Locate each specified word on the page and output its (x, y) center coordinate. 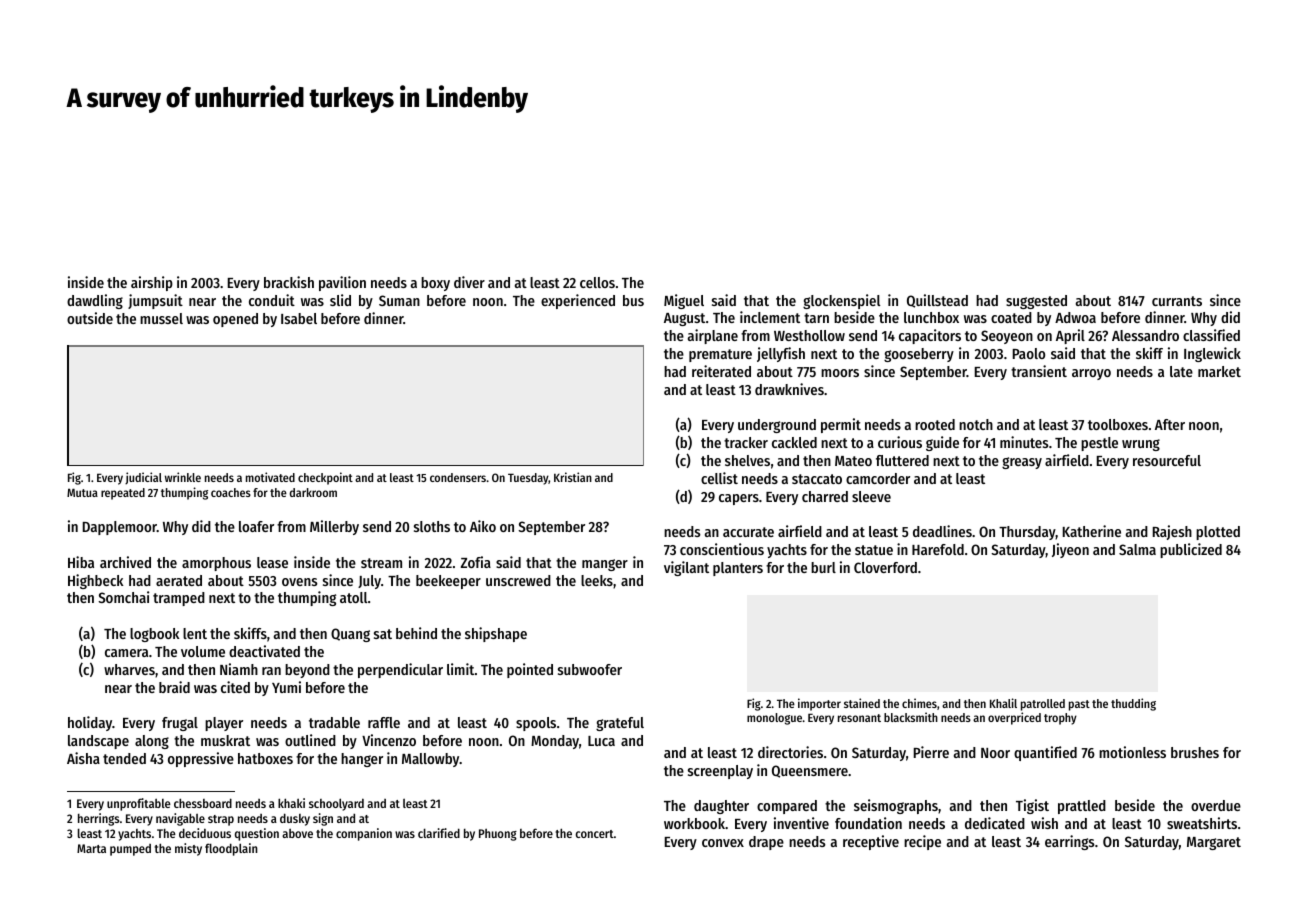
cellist (719, 478)
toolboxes (1118, 424)
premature (720, 355)
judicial (143, 478)
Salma (1137, 549)
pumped (130, 850)
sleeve (871, 496)
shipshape (496, 634)
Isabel (299, 318)
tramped (179, 599)
